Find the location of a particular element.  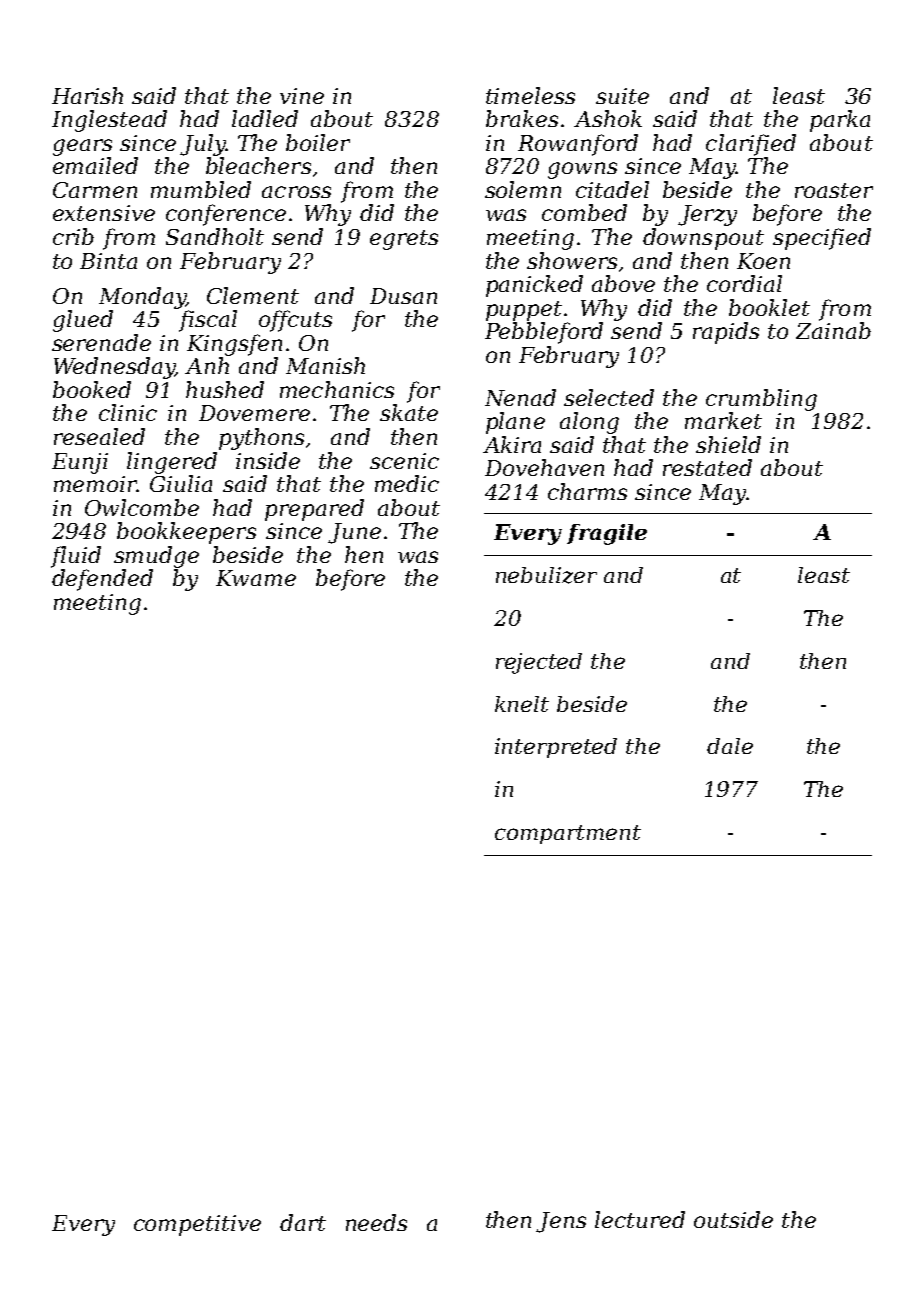

dale is located at coordinates (730, 746).
